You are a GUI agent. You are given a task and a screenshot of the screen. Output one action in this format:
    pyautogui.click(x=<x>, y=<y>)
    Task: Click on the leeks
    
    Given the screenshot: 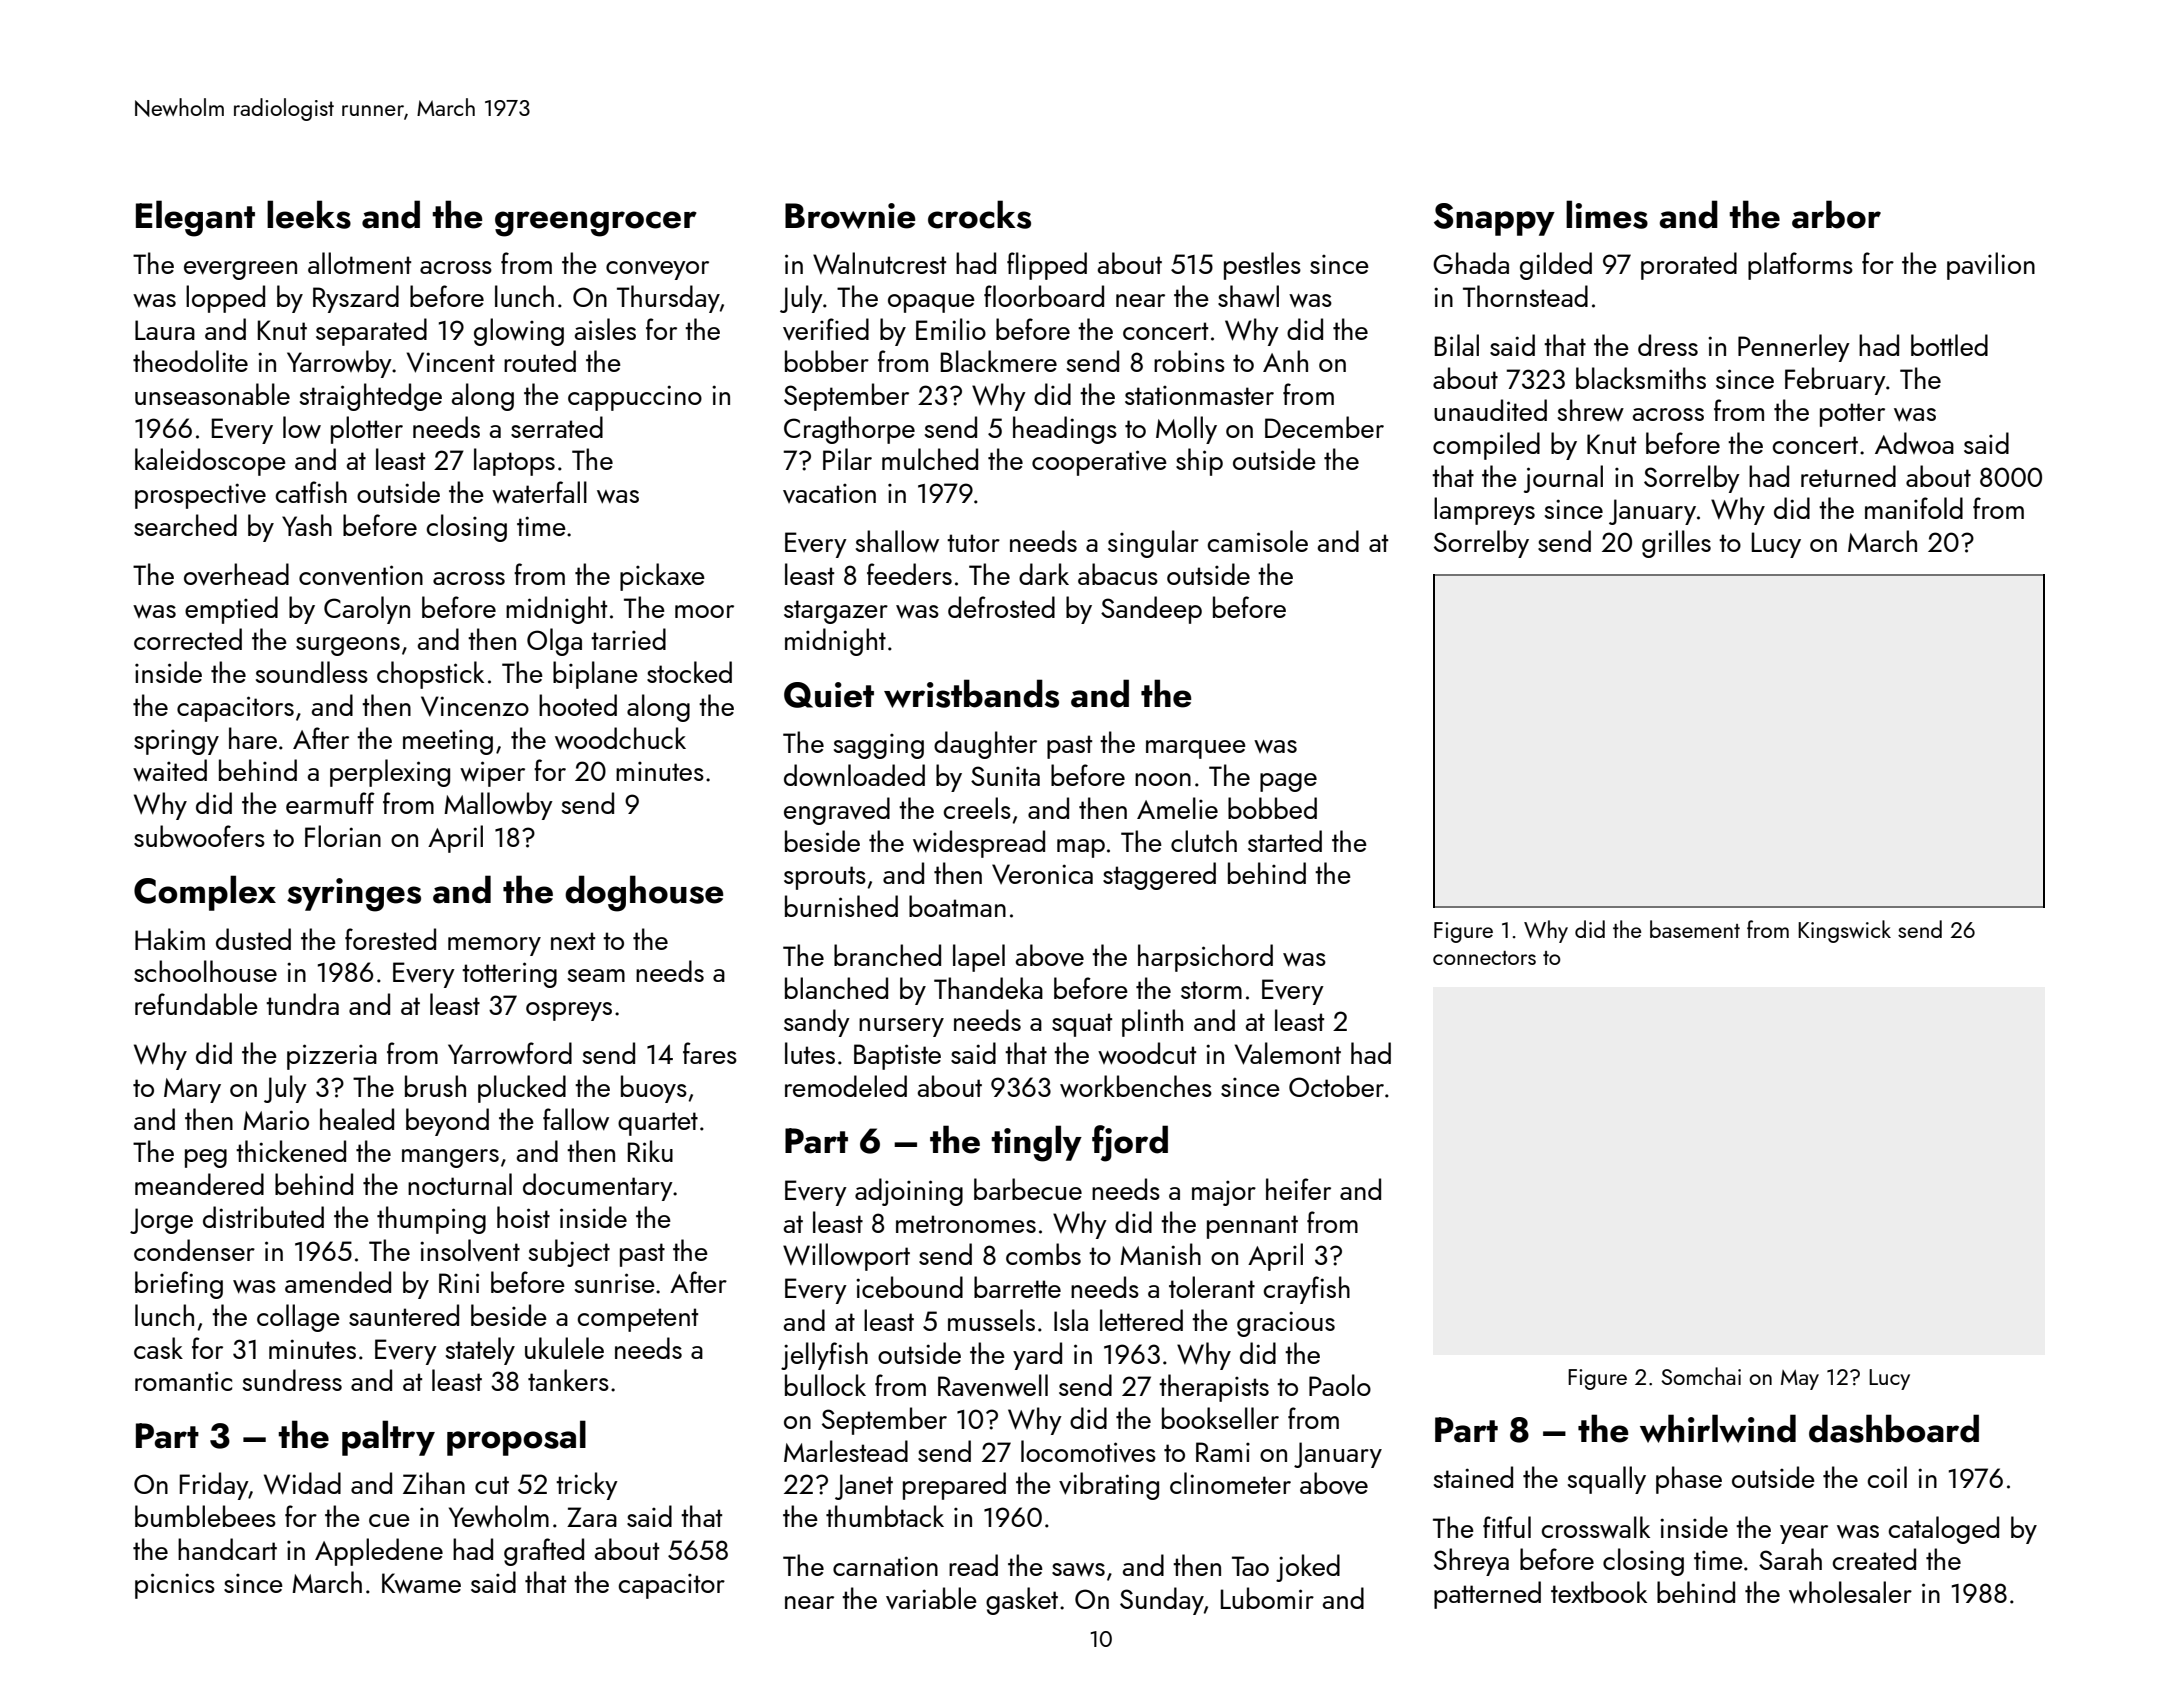 What is the action you would take?
    pyautogui.click(x=309, y=214)
